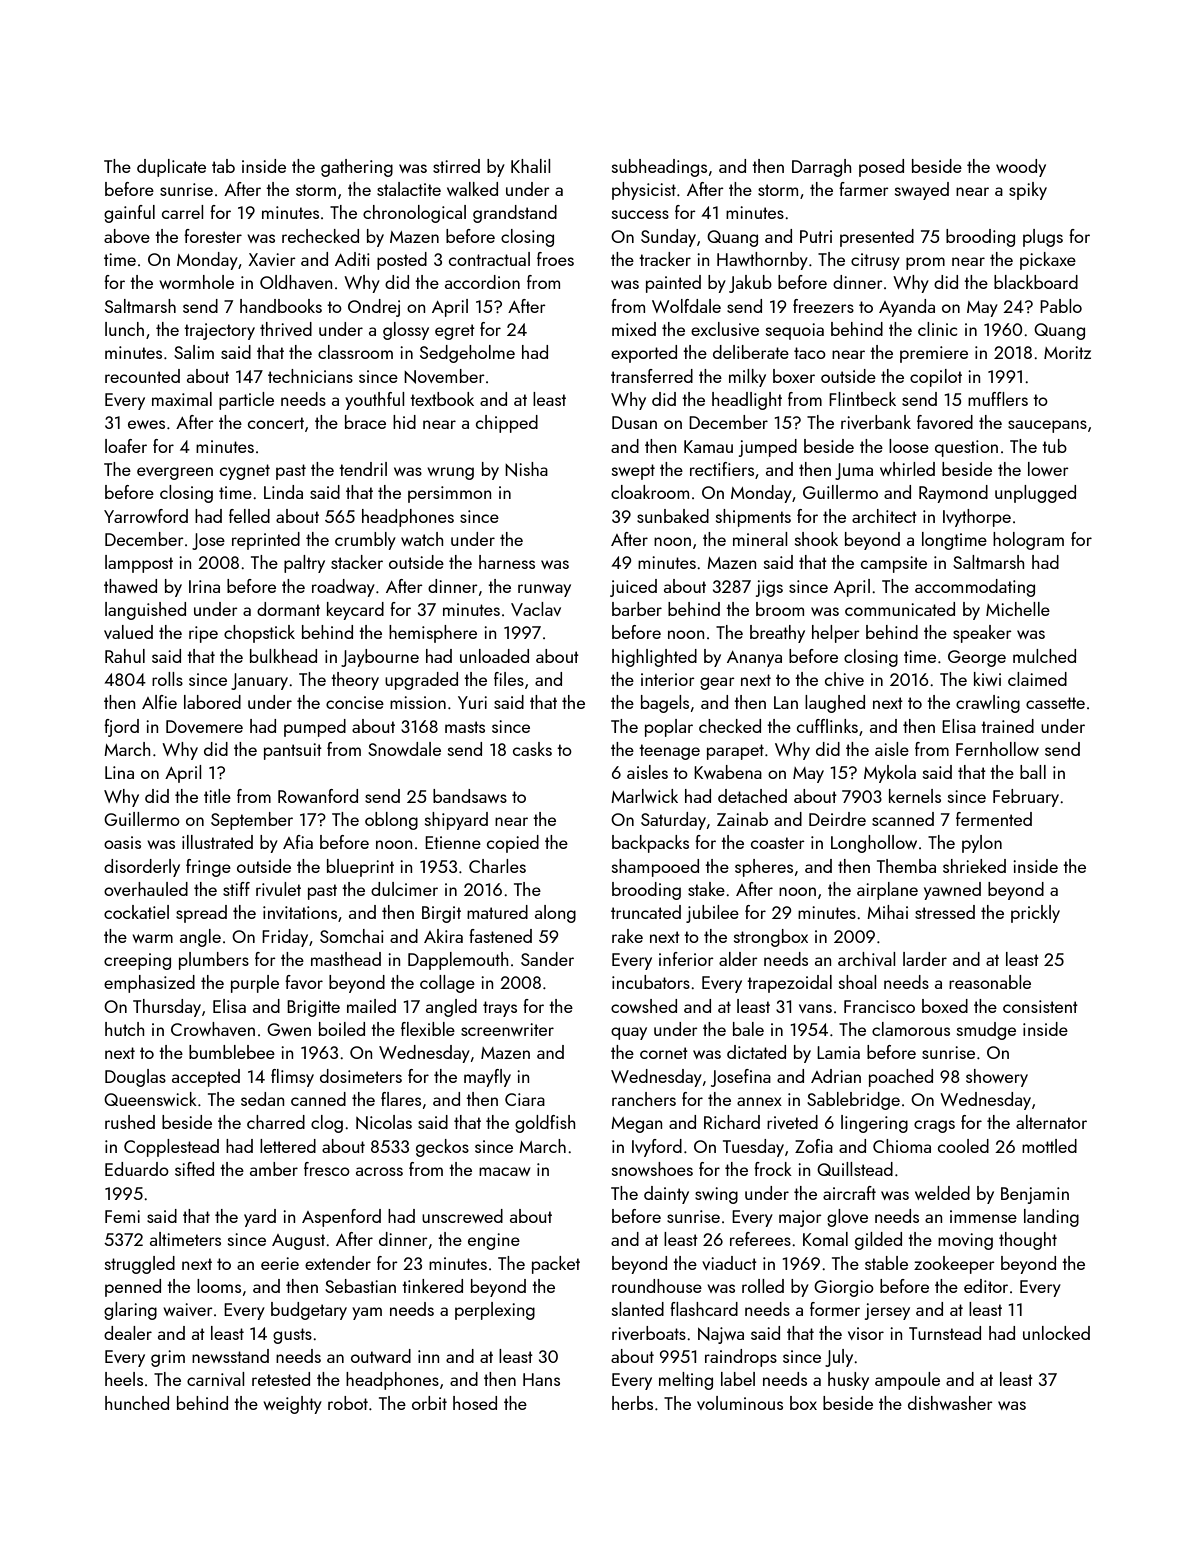 This screenshot has width=1197, height=1549. What do you see at coordinates (292, 1405) in the screenshot?
I see `weighty` at bounding box center [292, 1405].
